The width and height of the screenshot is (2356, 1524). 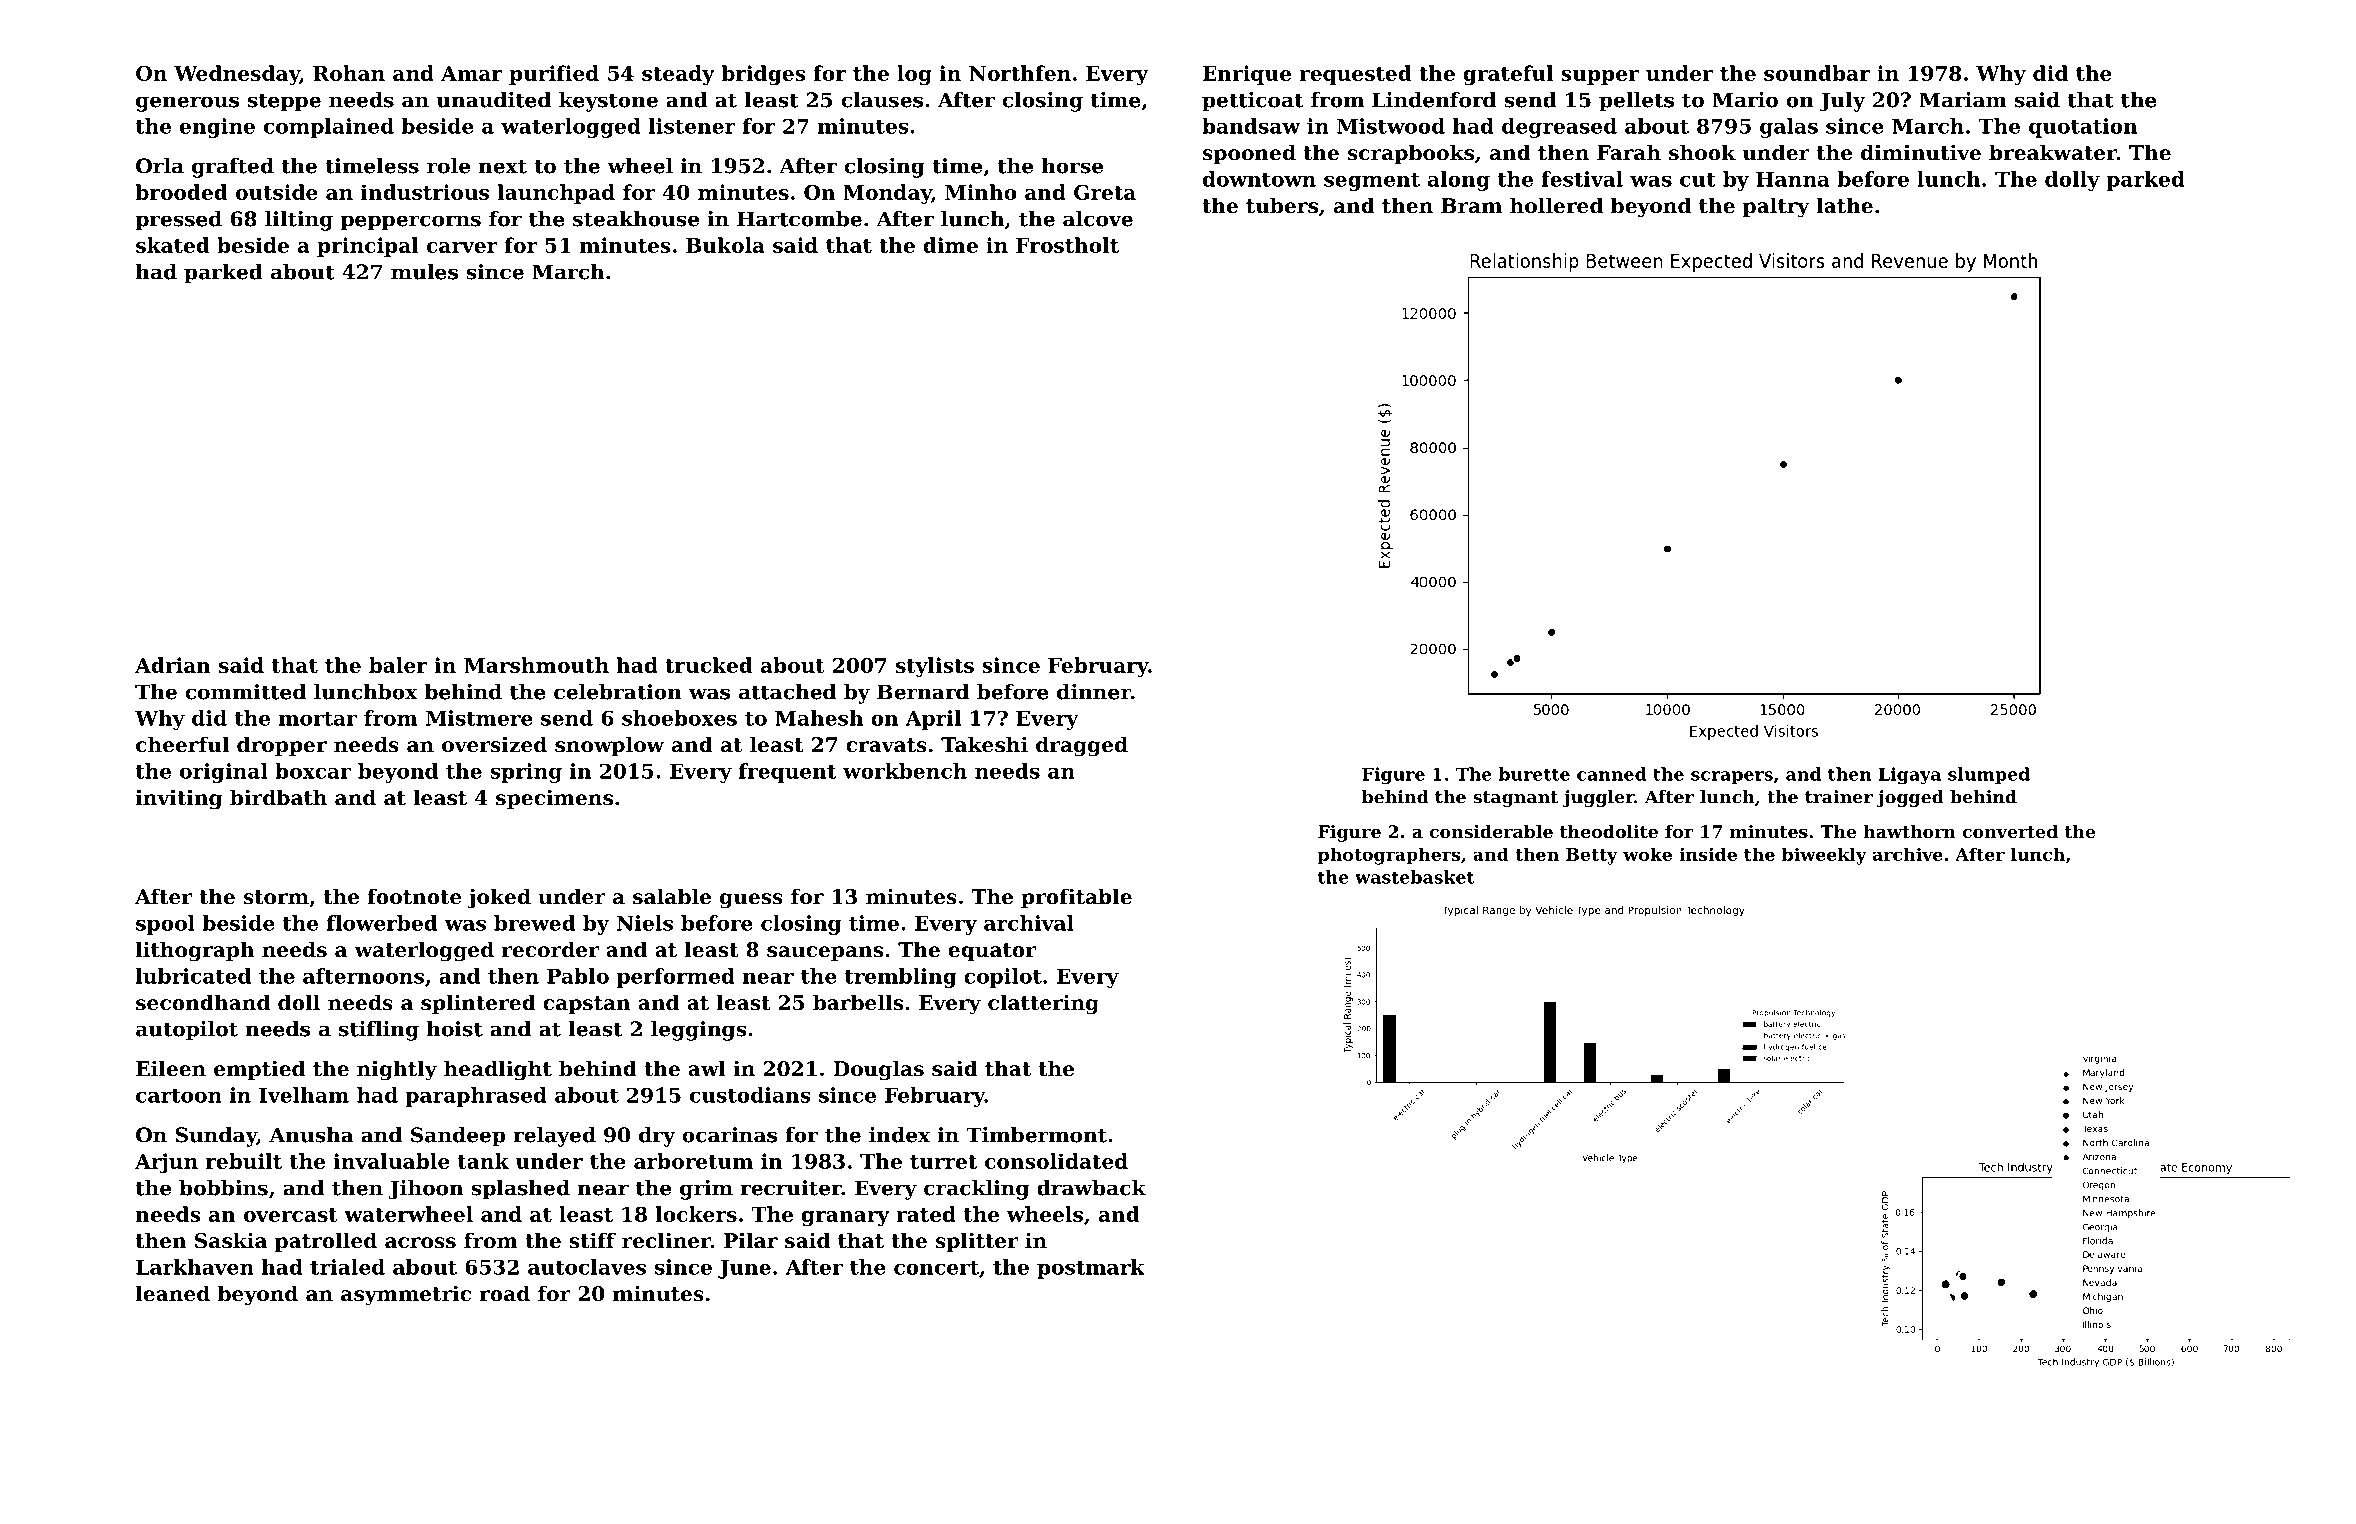 What do you see at coordinates (1908, 854) in the screenshot?
I see `archive` at bounding box center [1908, 854].
